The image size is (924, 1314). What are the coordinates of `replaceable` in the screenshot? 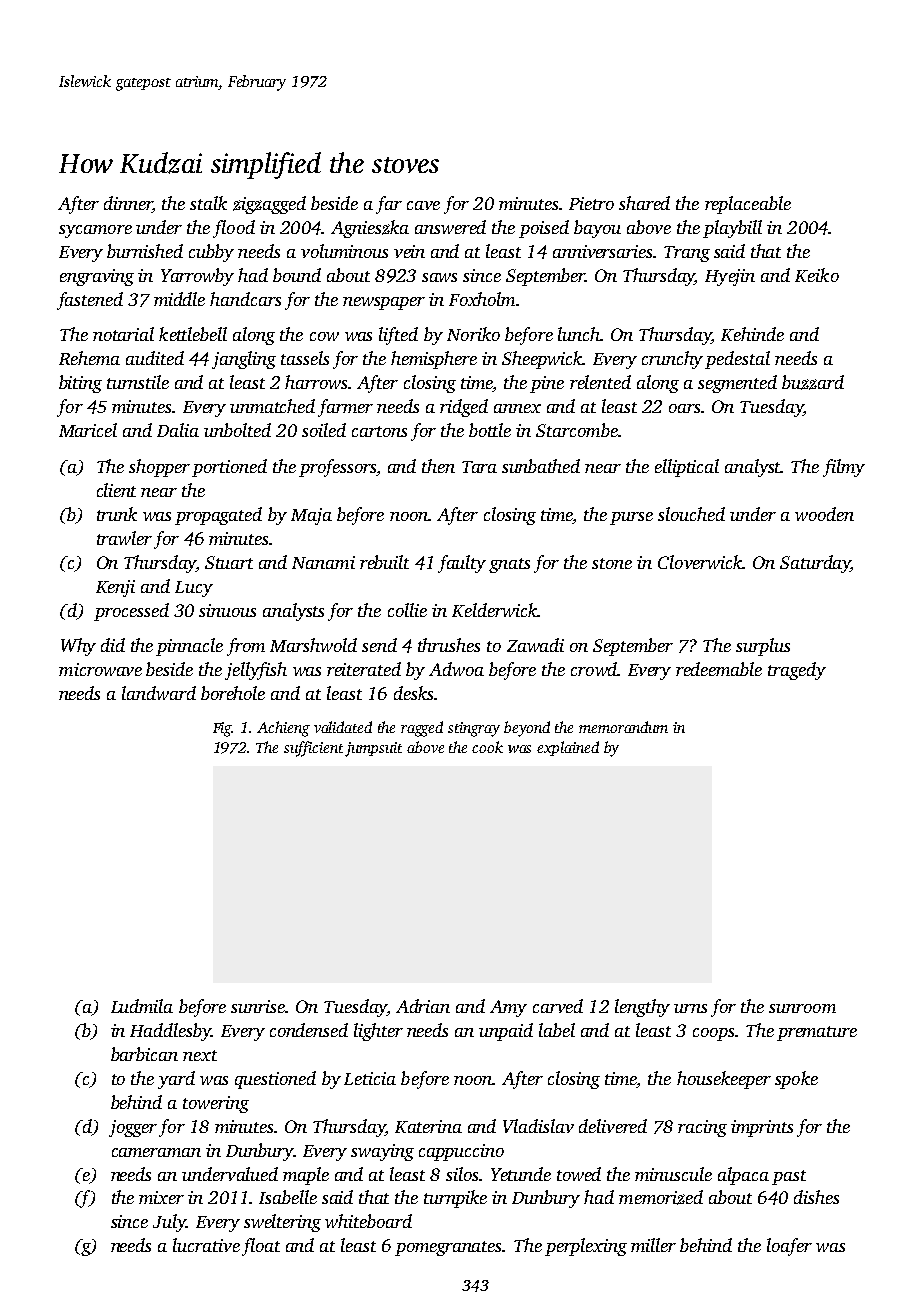 It's located at (748, 205).
